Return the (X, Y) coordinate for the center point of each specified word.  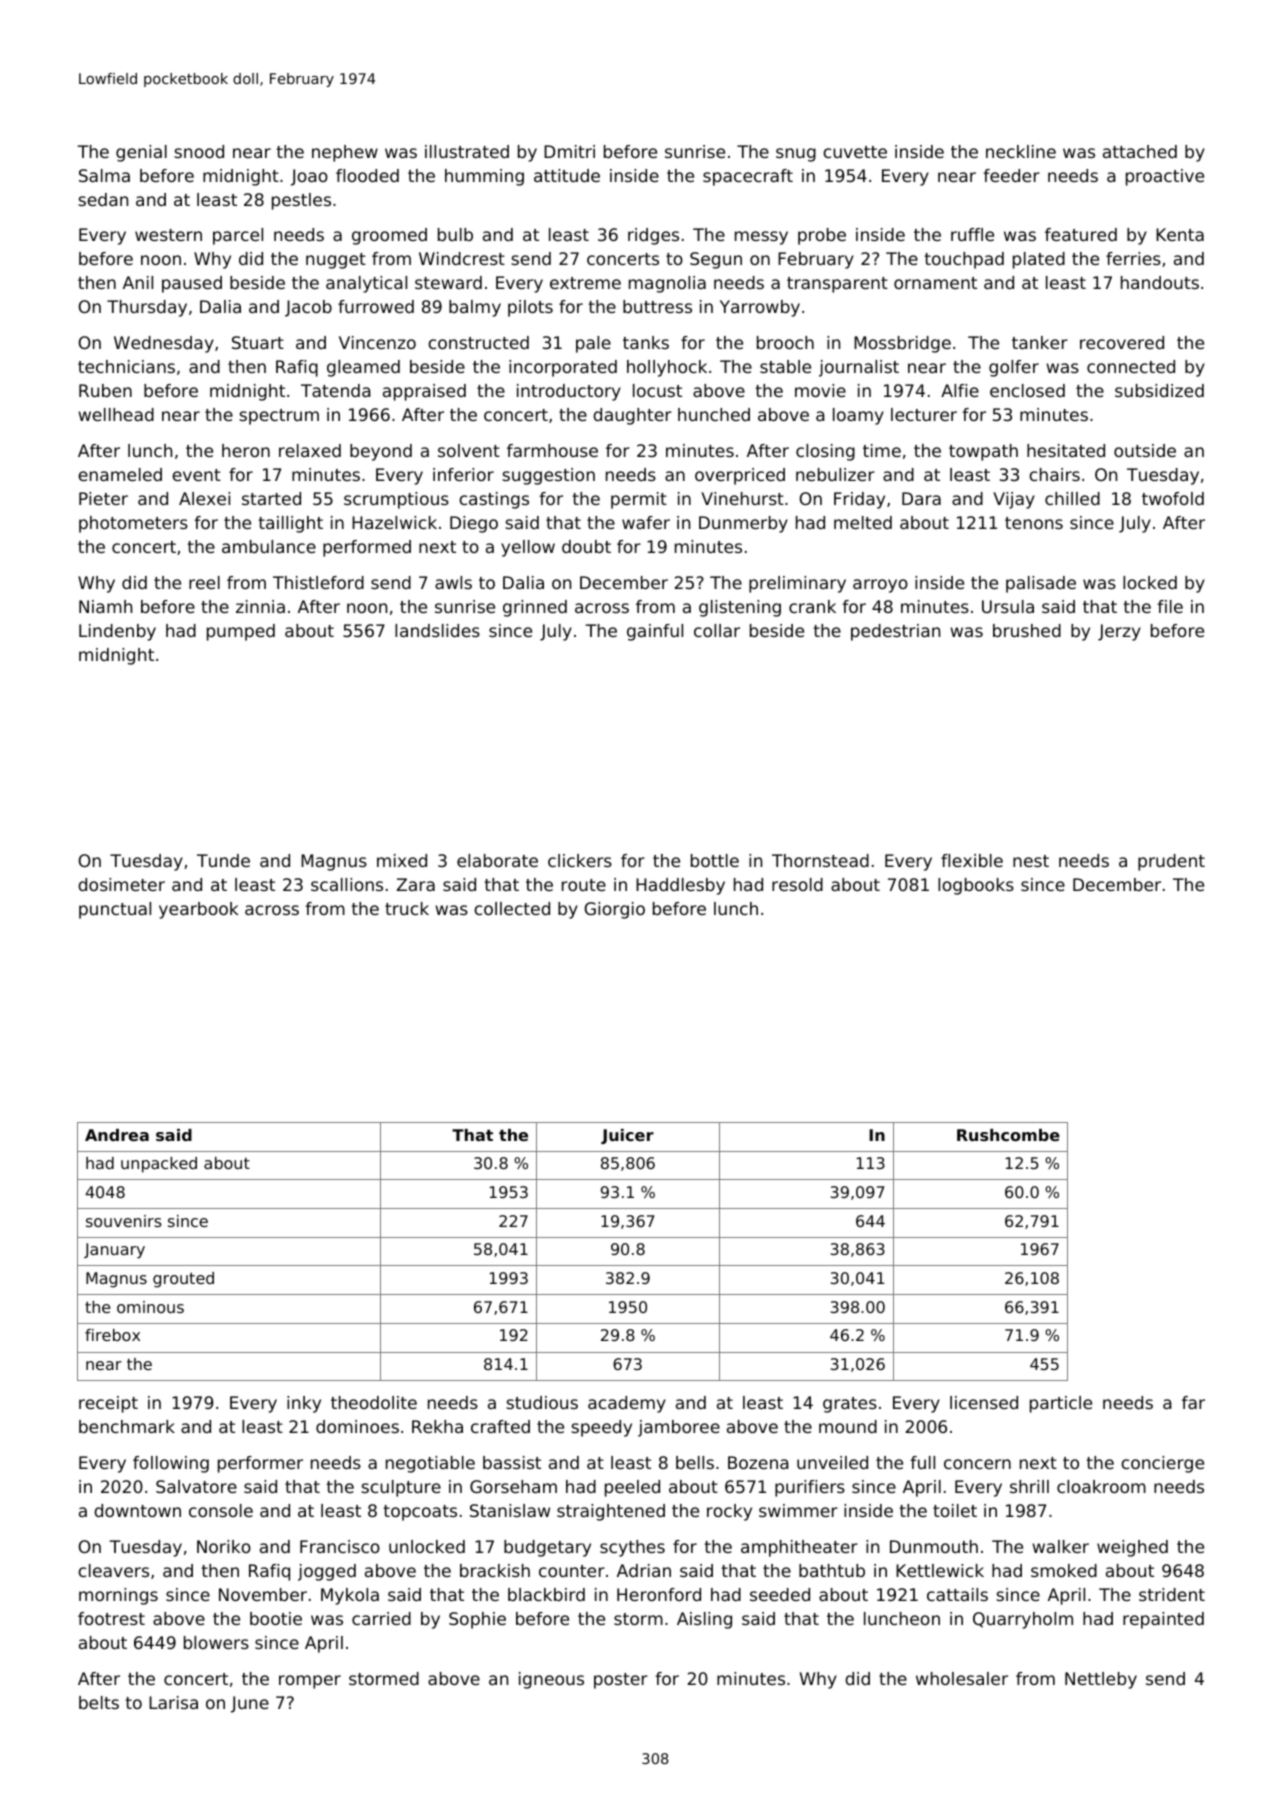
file (1170, 606)
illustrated (467, 151)
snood (199, 151)
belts (99, 1702)
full (922, 1462)
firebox (112, 1335)
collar (717, 630)
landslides (437, 630)
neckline (1021, 151)
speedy (601, 1428)
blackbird (546, 1594)
